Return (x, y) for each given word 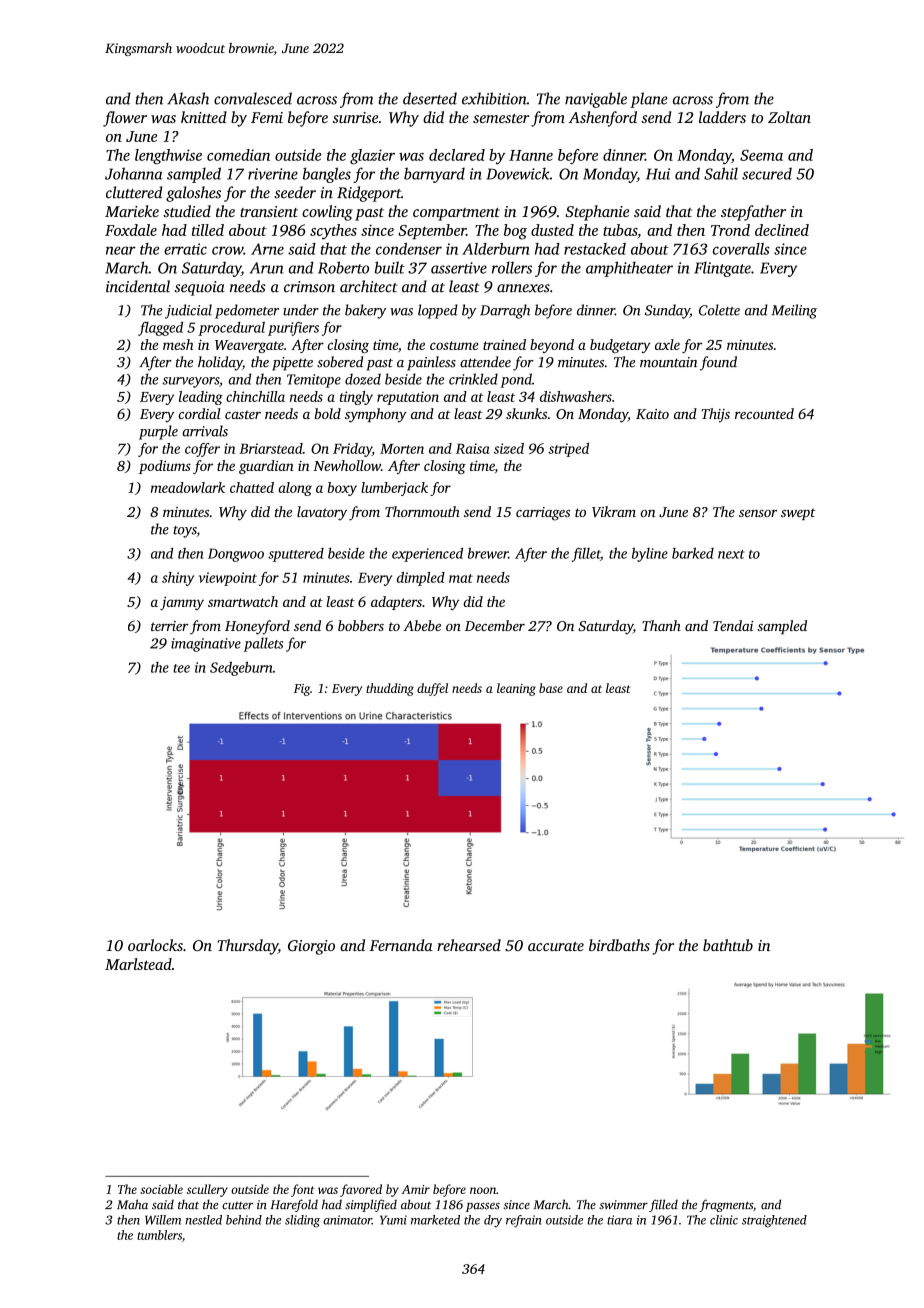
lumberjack (394, 489)
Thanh (661, 625)
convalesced (253, 98)
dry (493, 1221)
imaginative (206, 645)
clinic (724, 1220)
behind (244, 1220)
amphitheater (629, 269)
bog (515, 232)
